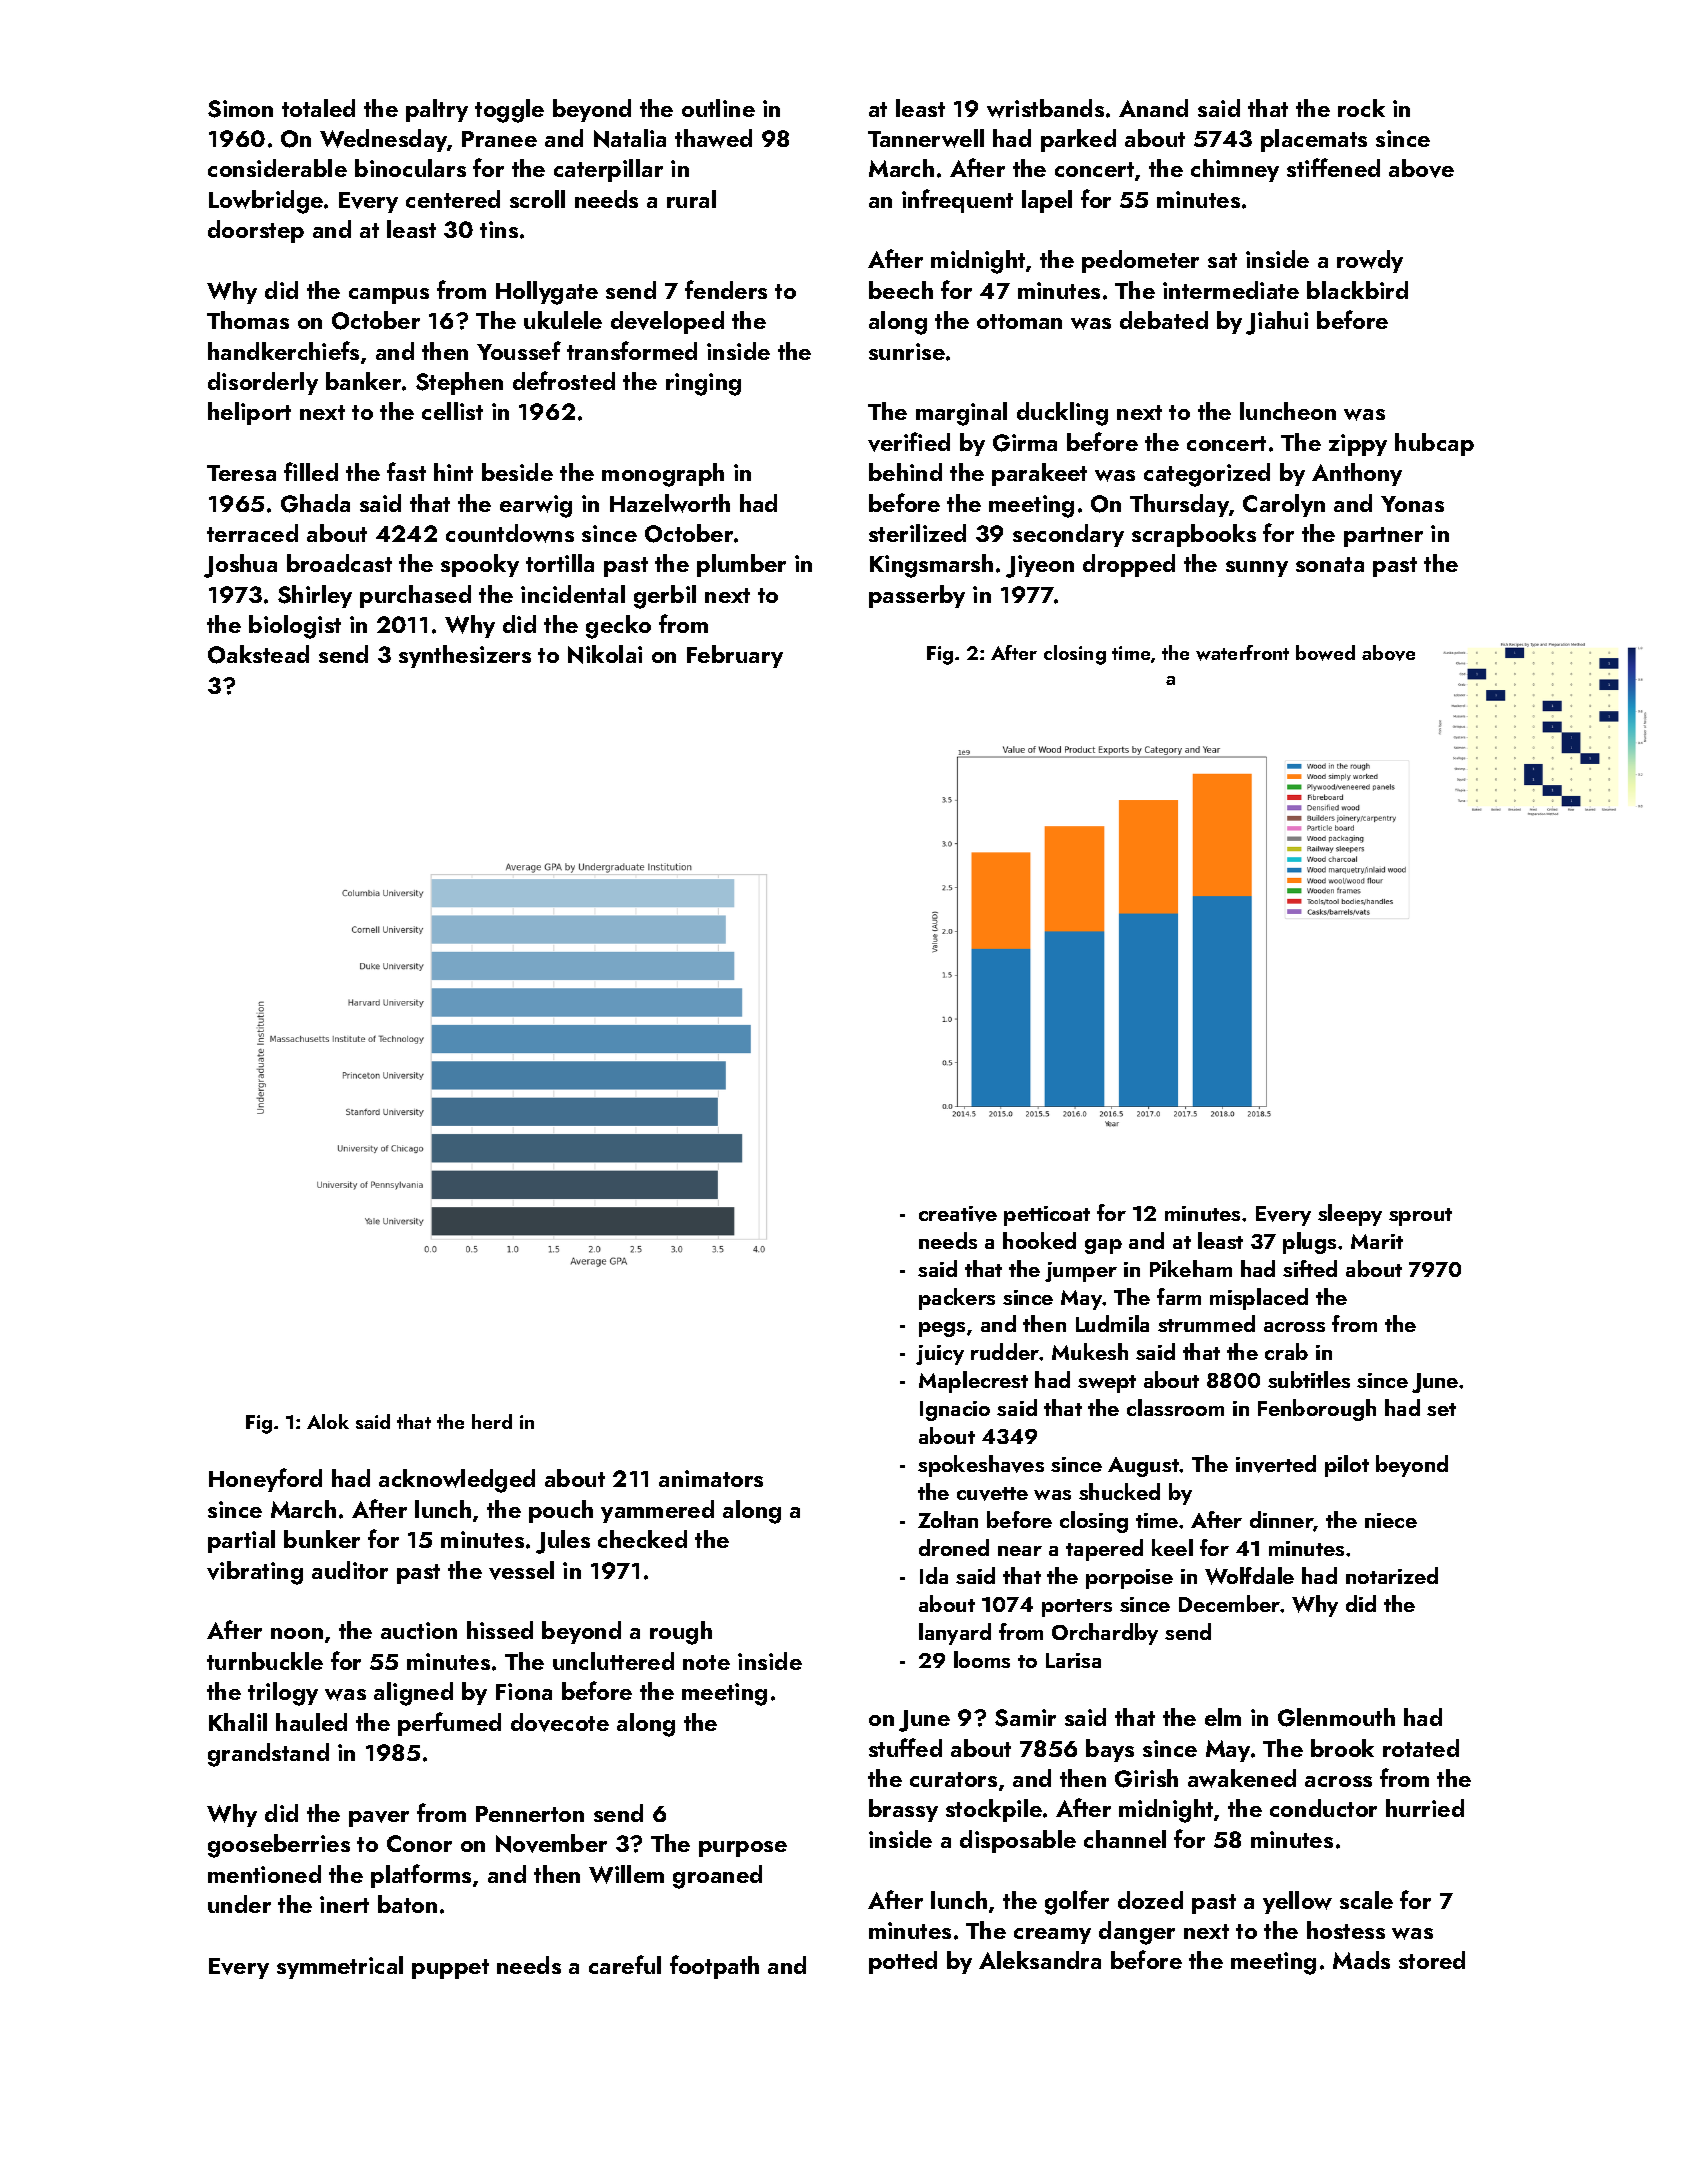 The height and width of the screenshot is (2178, 1683). What do you see at coordinates (1040, 1960) in the screenshot?
I see `Aleksandra` at bounding box center [1040, 1960].
